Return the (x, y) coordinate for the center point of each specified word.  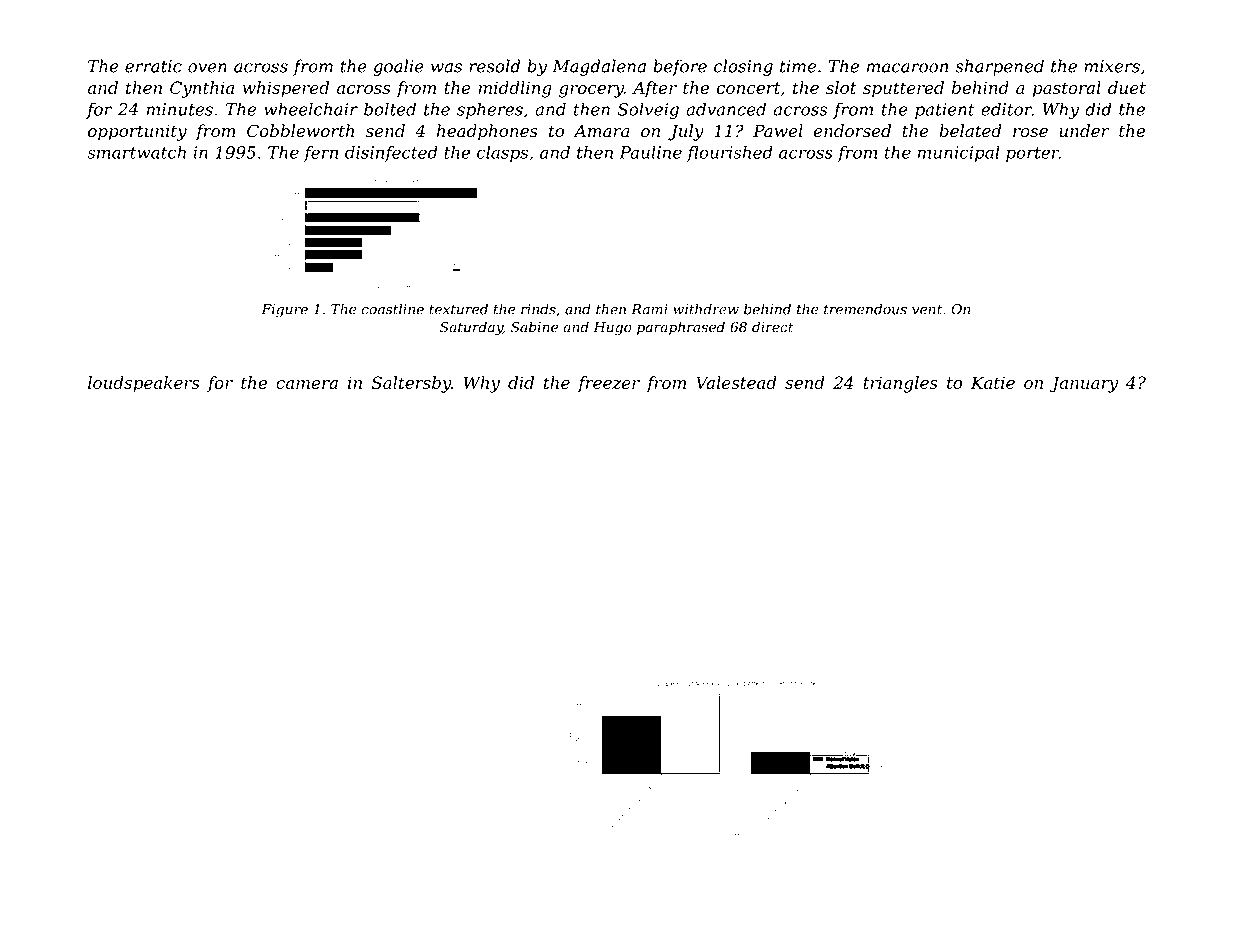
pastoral (1067, 89)
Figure (285, 311)
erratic (153, 66)
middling (515, 89)
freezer (608, 384)
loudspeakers (143, 384)
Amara (601, 131)
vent (927, 310)
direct (772, 327)
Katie (993, 382)
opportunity (137, 133)
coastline (393, 309)
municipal (959, 153)
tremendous (865, 309)
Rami (649, 309)
